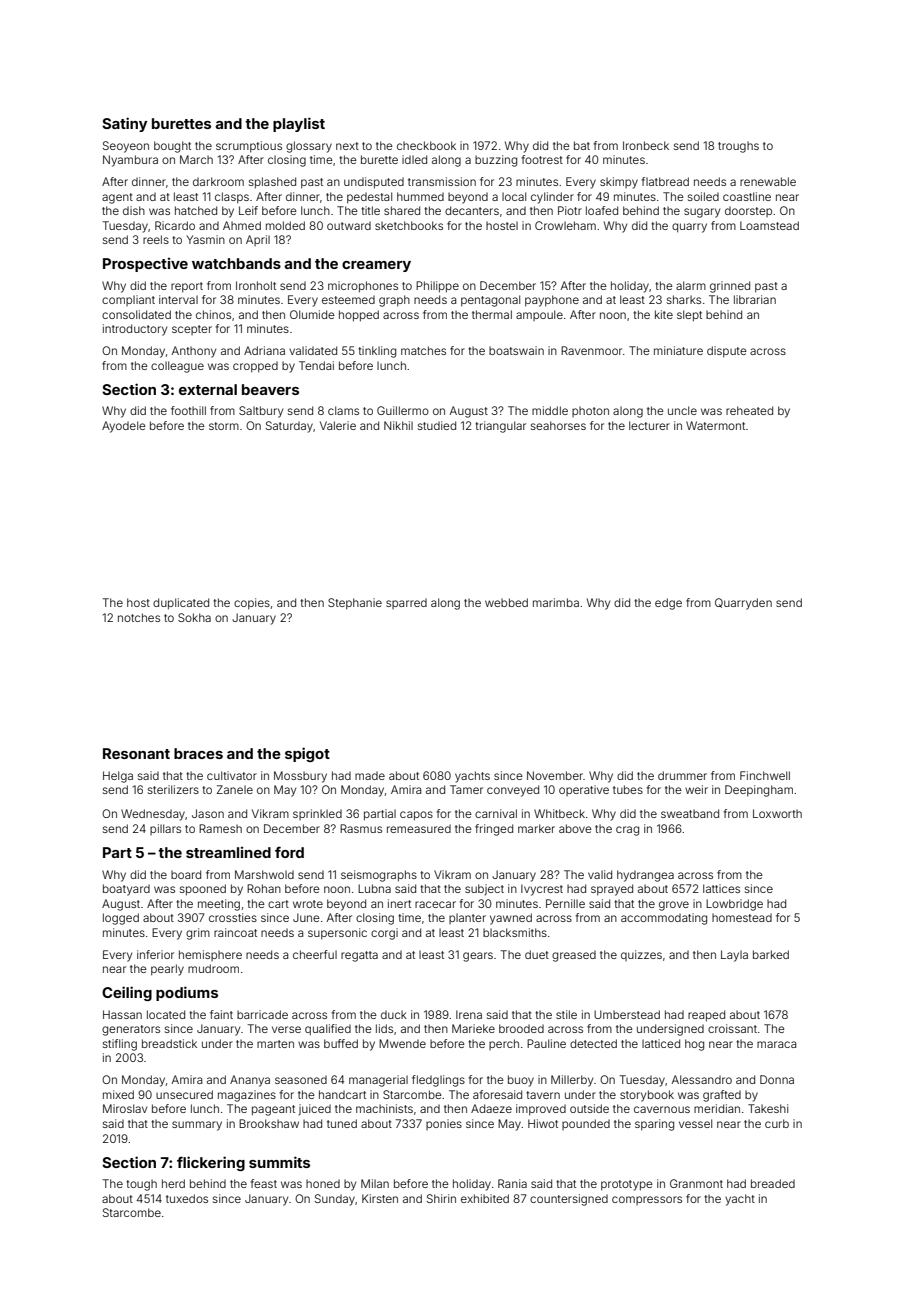  Describe the element at coordinates (134, 210) in the image. I see `dish` at that location.
